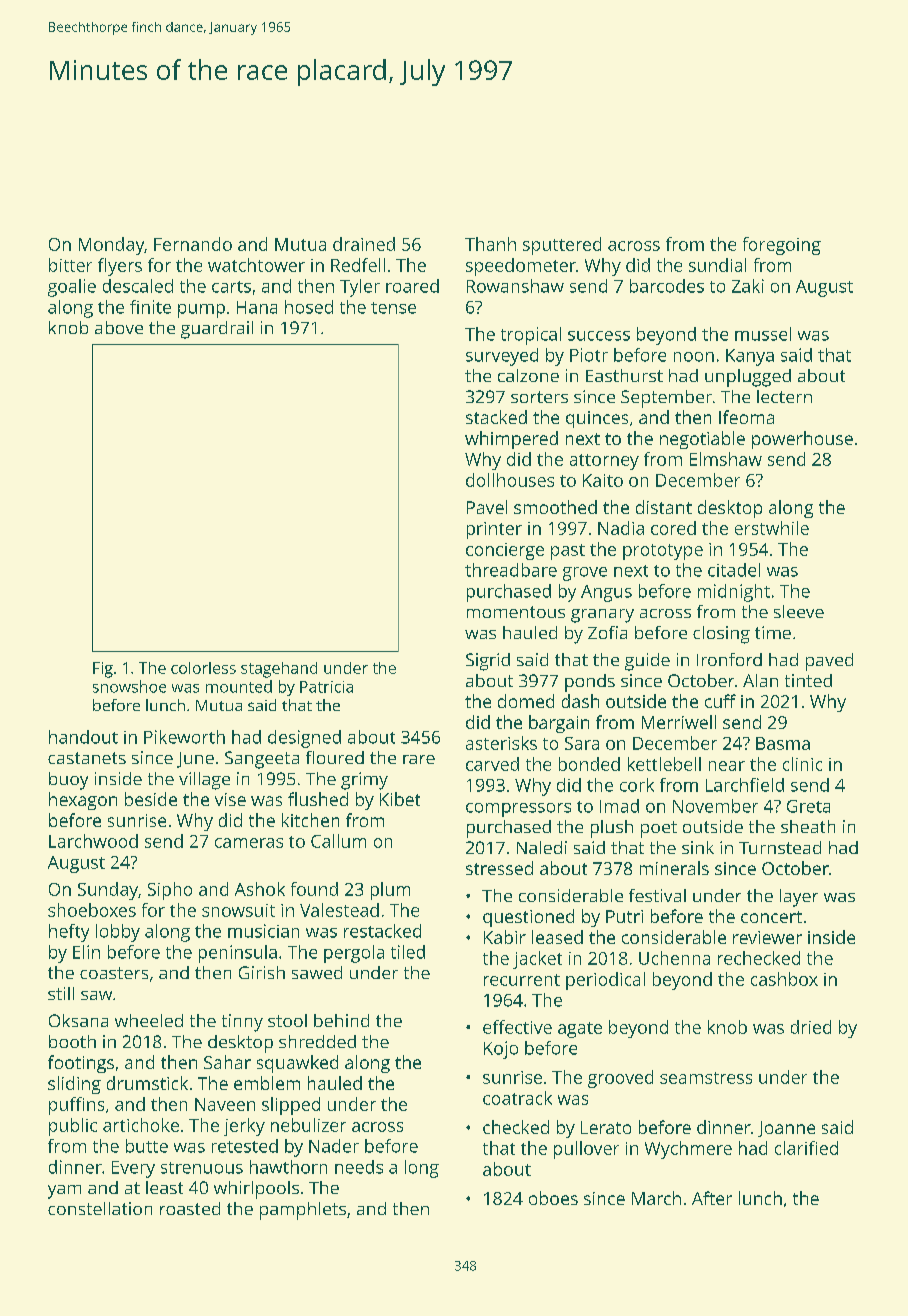 This screenshot has height=1316, width=908. What do you see at coordinates (217, 330) in the screenshot?
I see `guardrail` at bounding box center [217, 330].
